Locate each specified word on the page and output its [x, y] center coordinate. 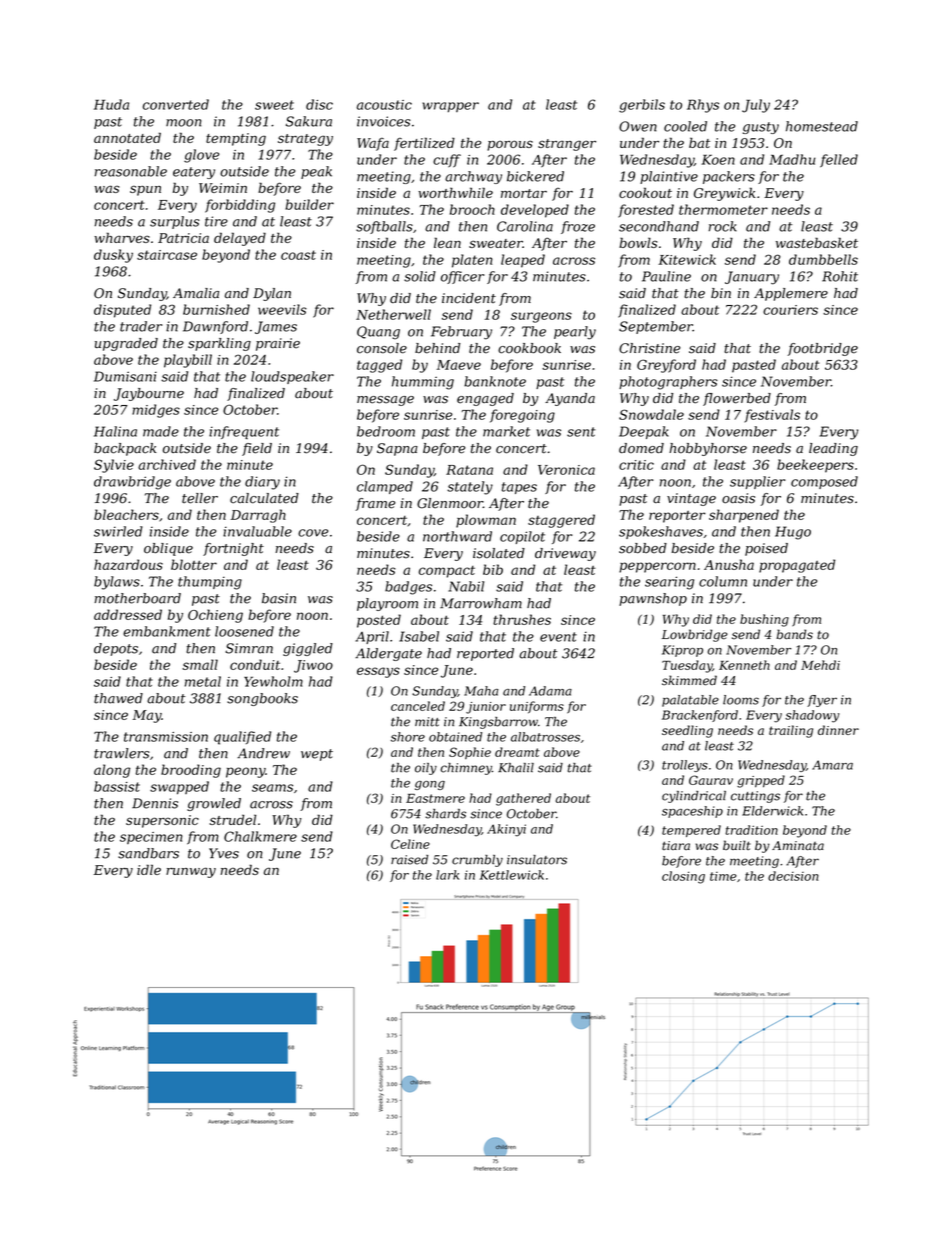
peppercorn [657, 567]
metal [203, 681]
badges [408, 588]
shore [408, 737]
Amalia [196, 293]
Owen [638, 126]
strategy [305, 140]
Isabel [419, 636]
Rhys [703, 106]
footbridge [823, 349]
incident [469, 298]
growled [214, 804]
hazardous [128, 564]
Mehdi [820, 665]
